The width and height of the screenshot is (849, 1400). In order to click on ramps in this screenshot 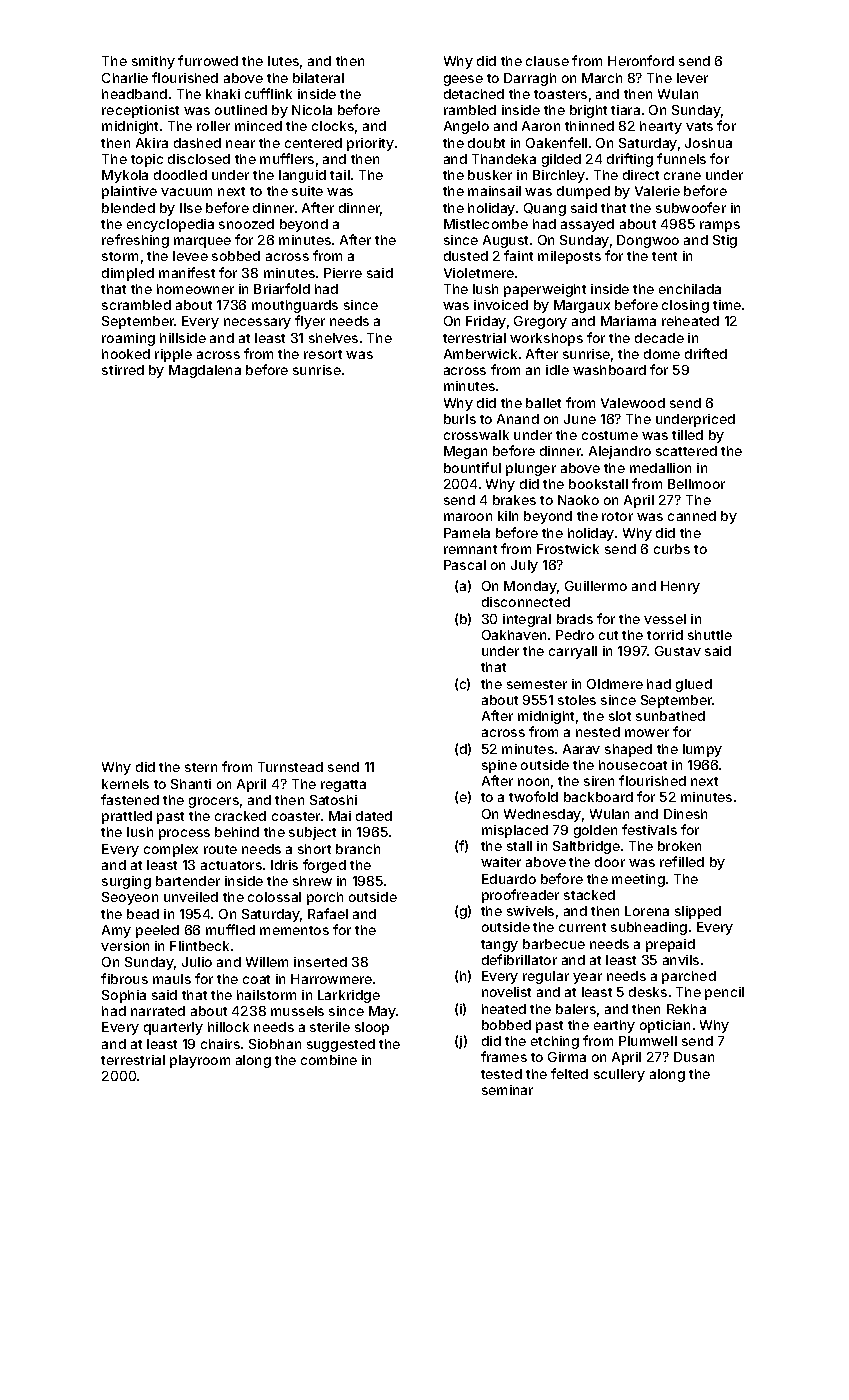, I will do `click(720, 226)`.
